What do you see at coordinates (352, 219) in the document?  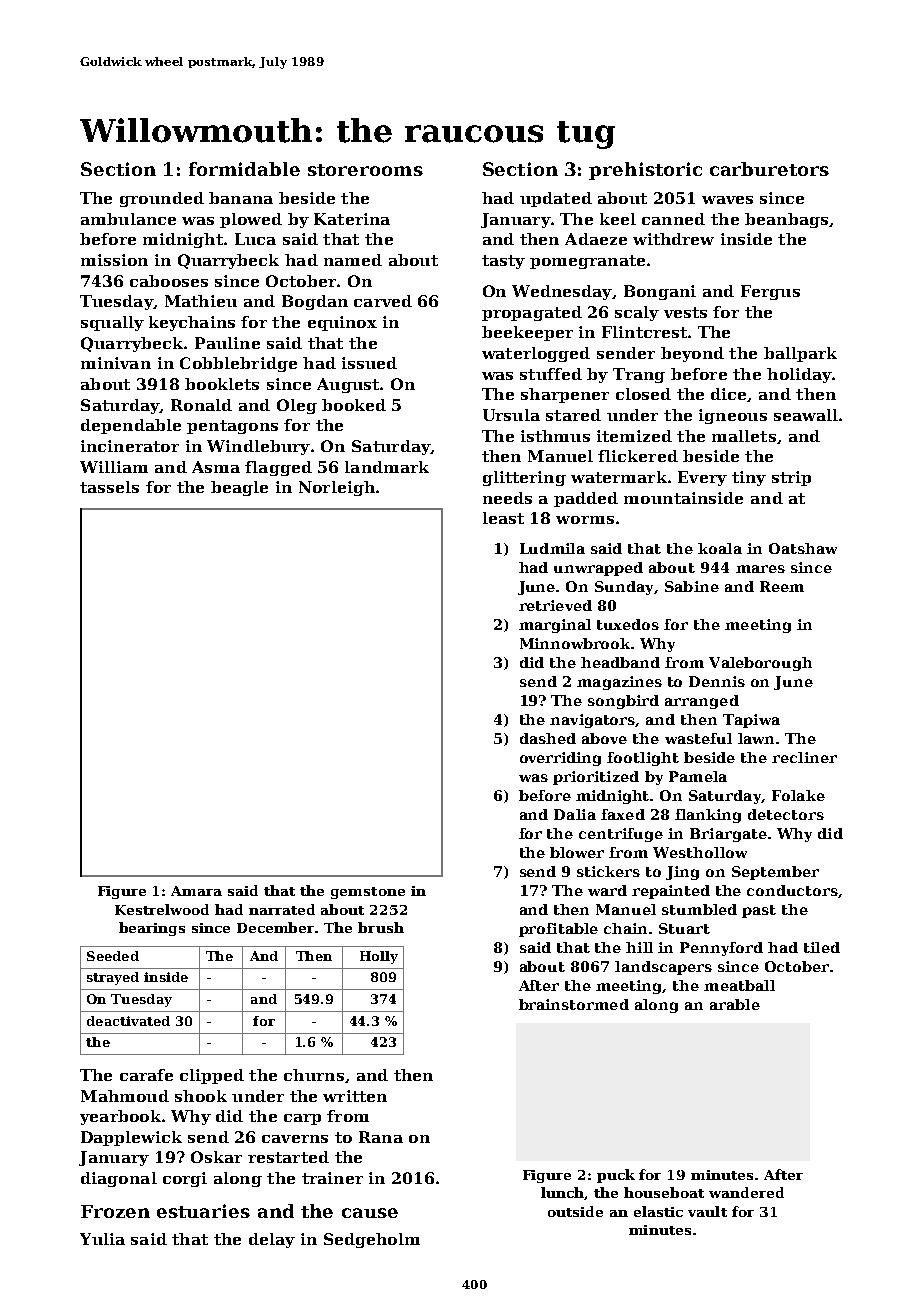 I see `Katerina` at bounding box center [352, 219].
